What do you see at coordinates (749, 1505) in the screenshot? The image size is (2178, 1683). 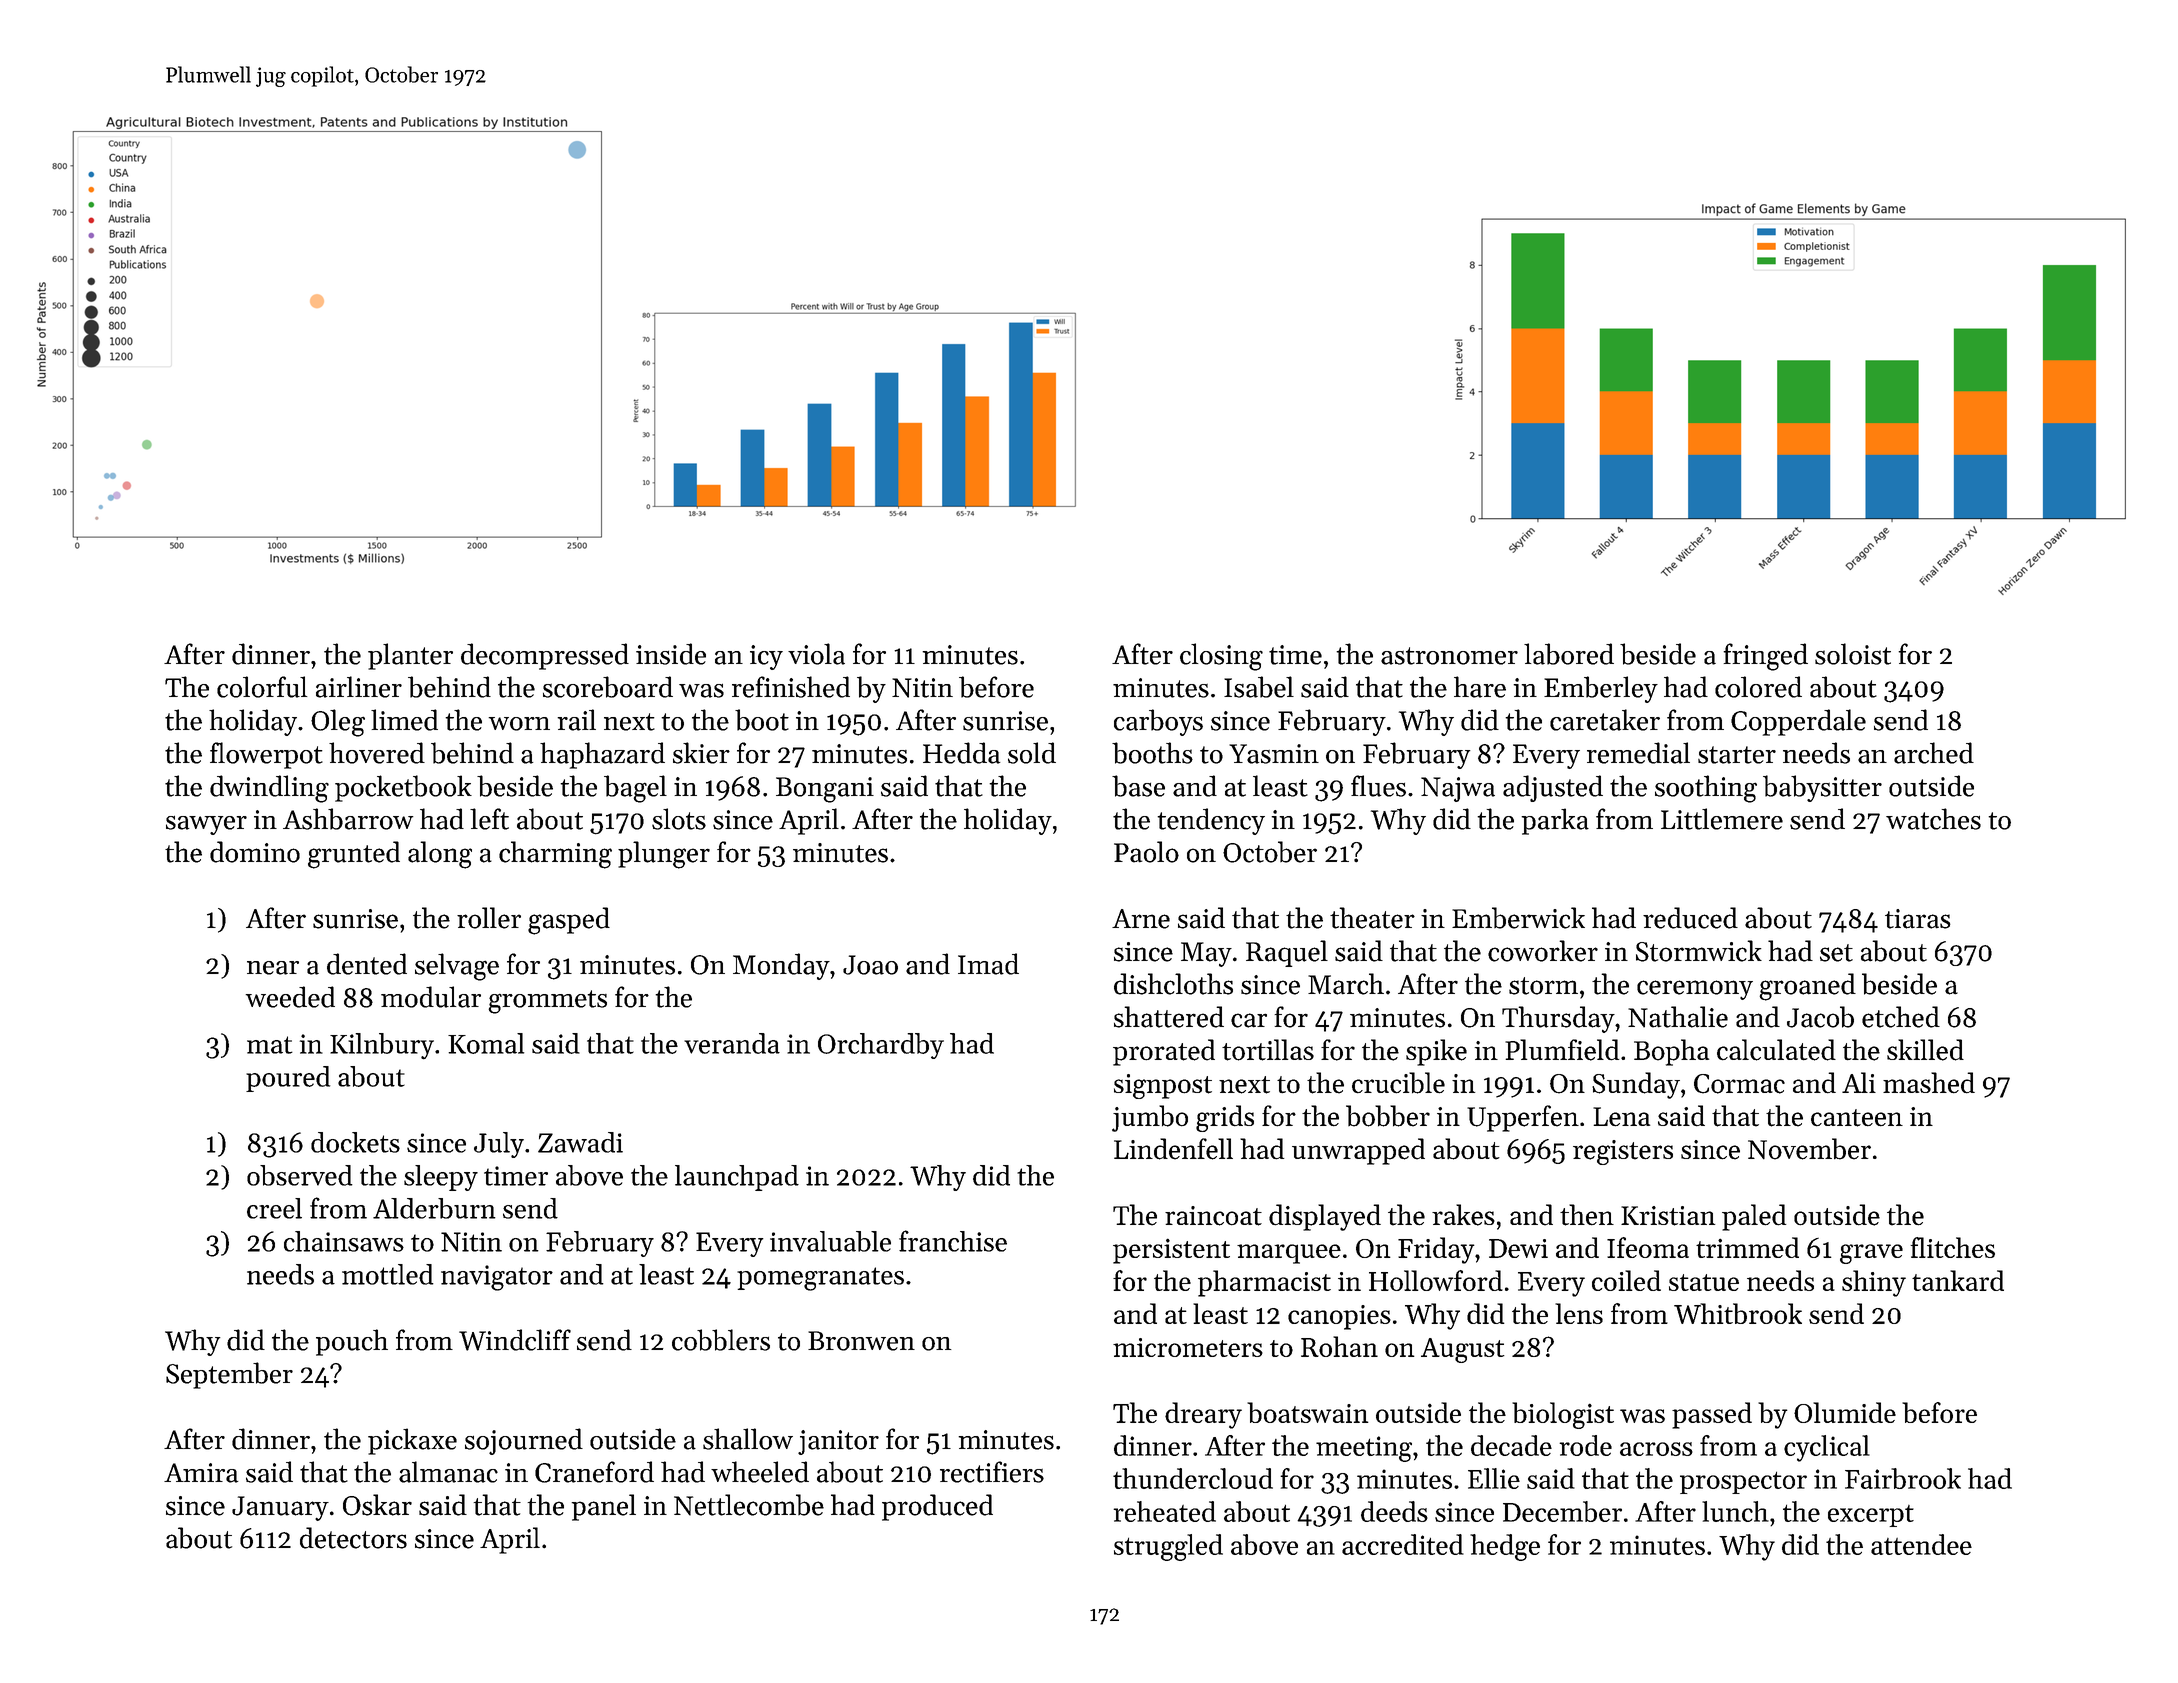 I see `Nettlecombe` at bounding box center [749, 1505].
